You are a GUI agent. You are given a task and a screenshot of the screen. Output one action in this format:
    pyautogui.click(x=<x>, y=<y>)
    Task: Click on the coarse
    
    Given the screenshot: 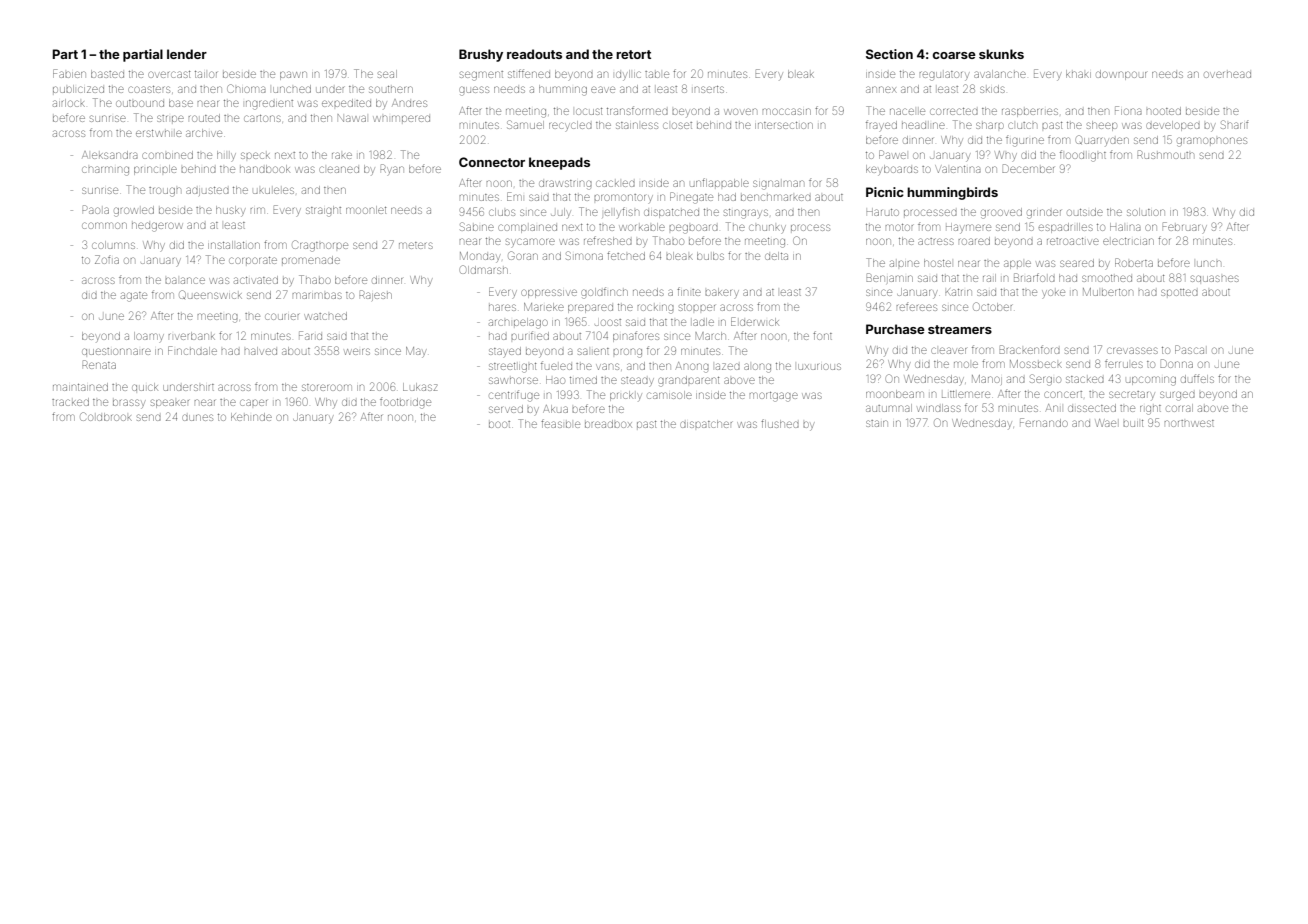 What is the action you would take?
    pyautogui.click(x=954, y=55)
